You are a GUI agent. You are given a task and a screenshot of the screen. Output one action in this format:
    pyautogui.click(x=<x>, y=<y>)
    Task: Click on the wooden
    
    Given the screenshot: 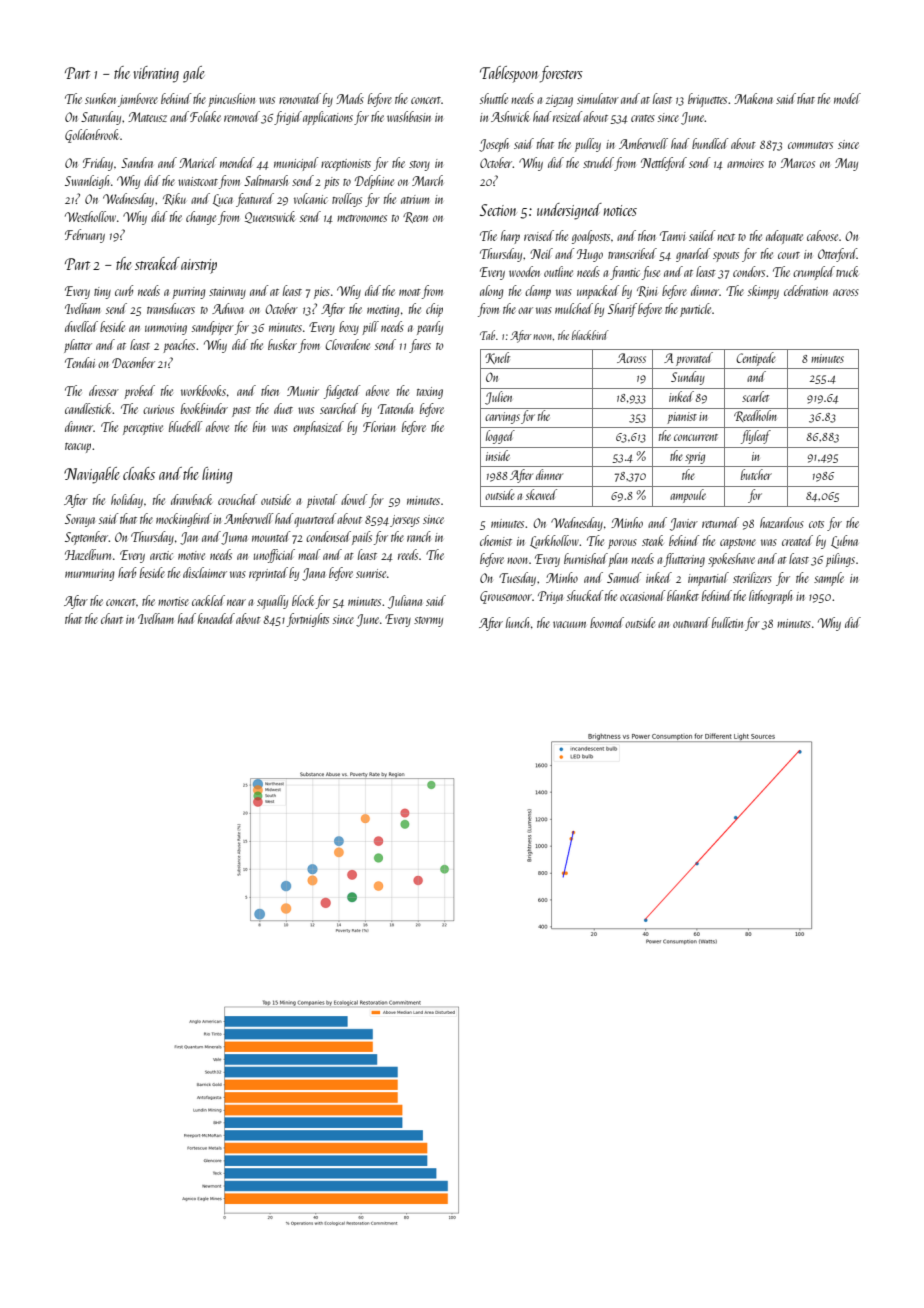 What is the action you would take?
    pyautogui.click(x=524, y=271)
